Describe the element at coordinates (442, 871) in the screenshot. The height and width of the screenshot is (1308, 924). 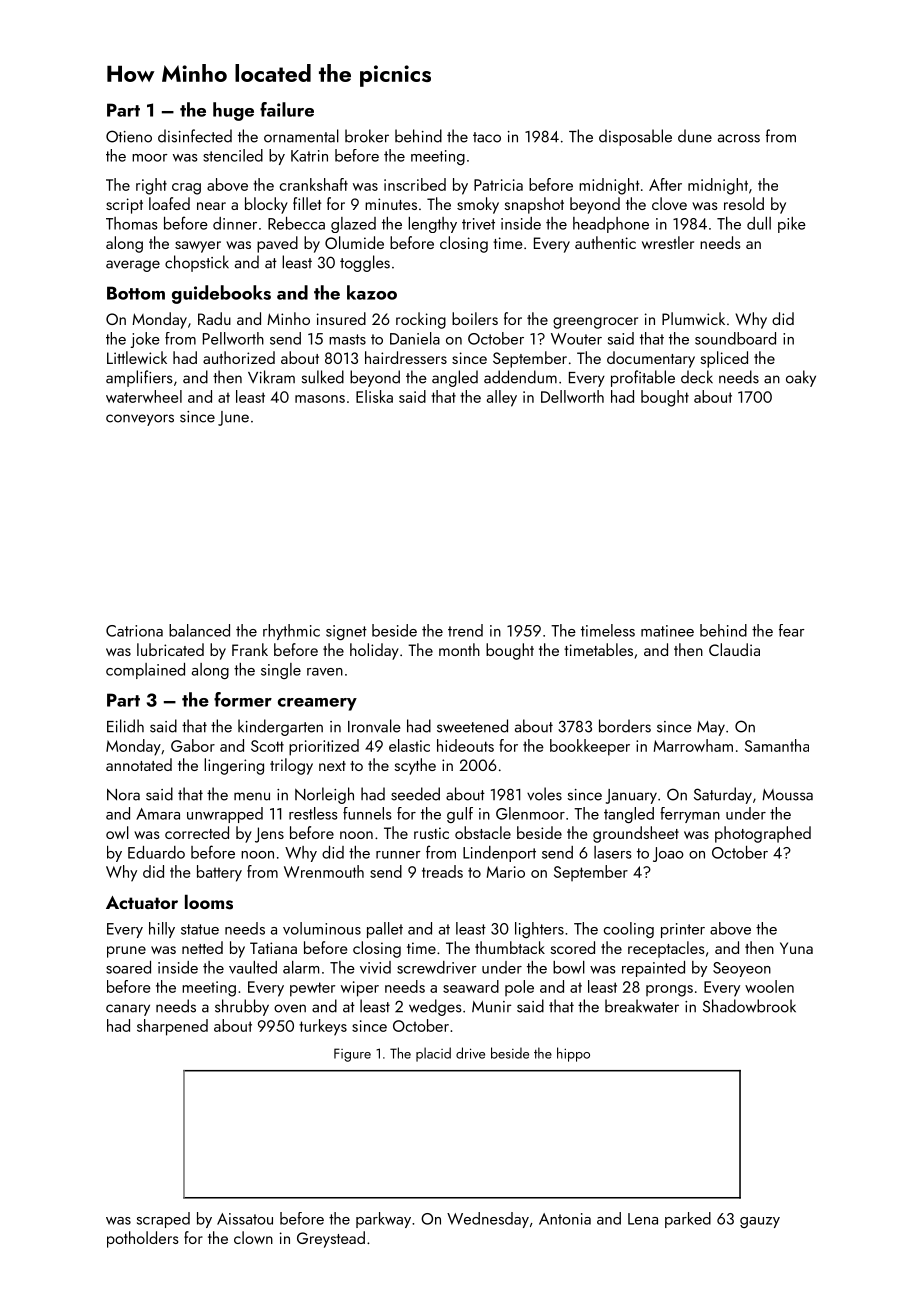
I see `treads` at that location.
